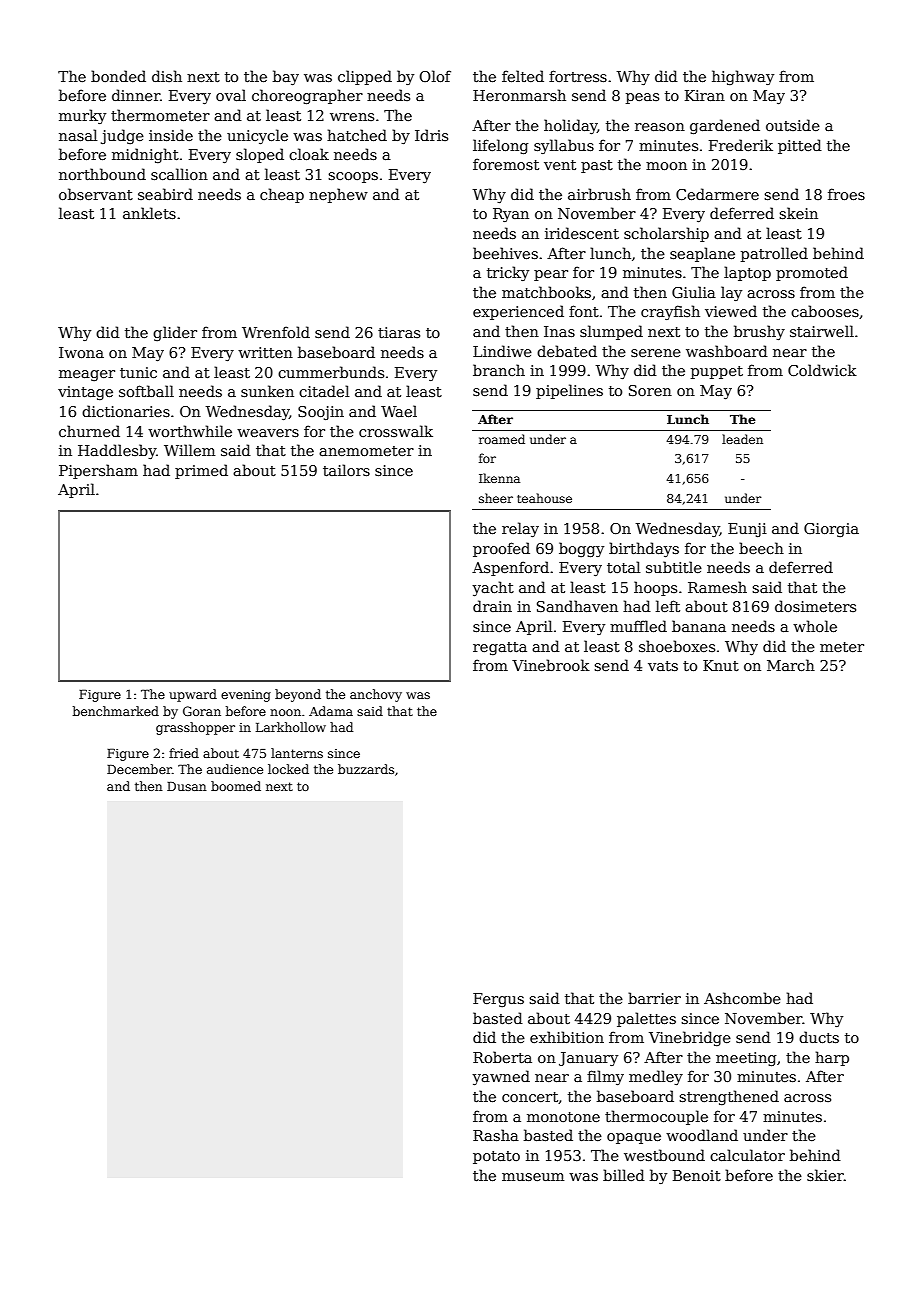 Image resolution: width=924 pixels, height=1308 pixels. Describe the element at coordinates (533, 1177) in the image. I see `museum` at that location.
